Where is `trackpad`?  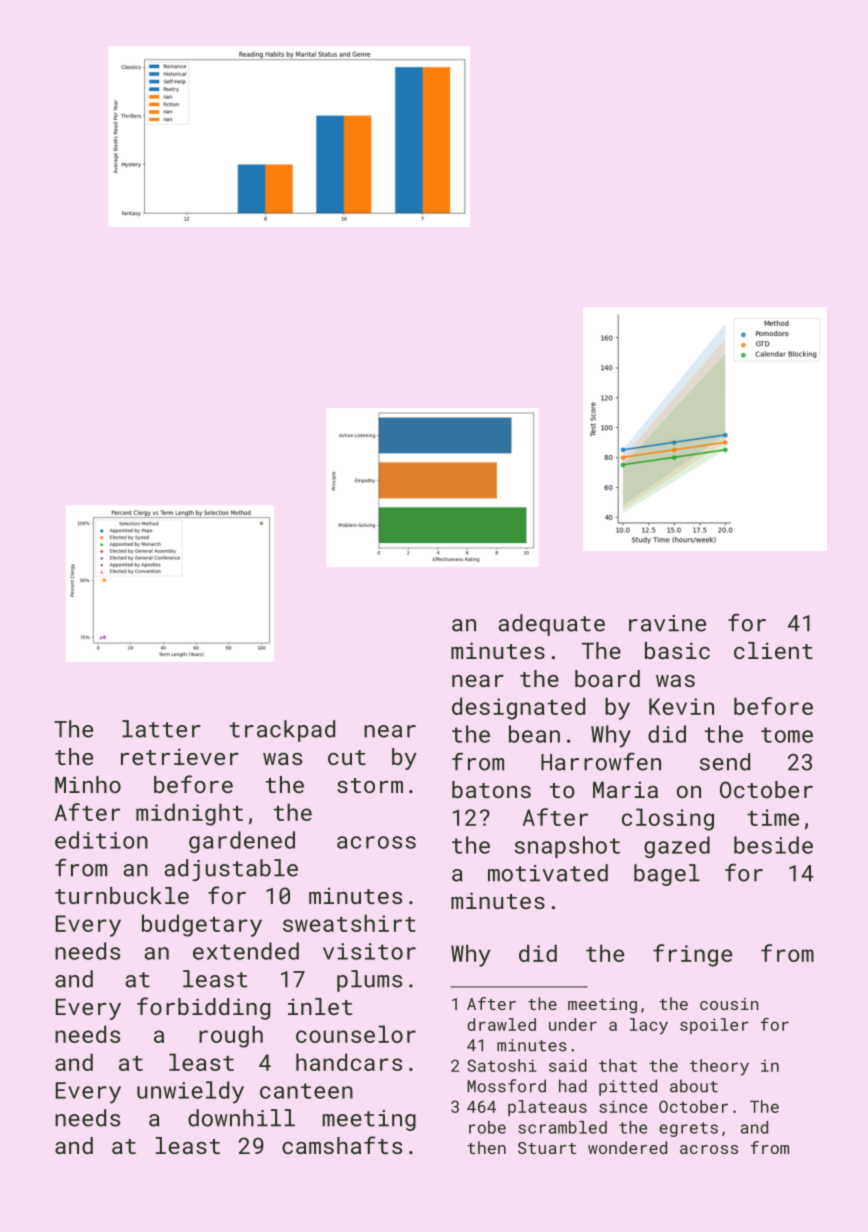
trackpad is located at coordinates (282, 731).
